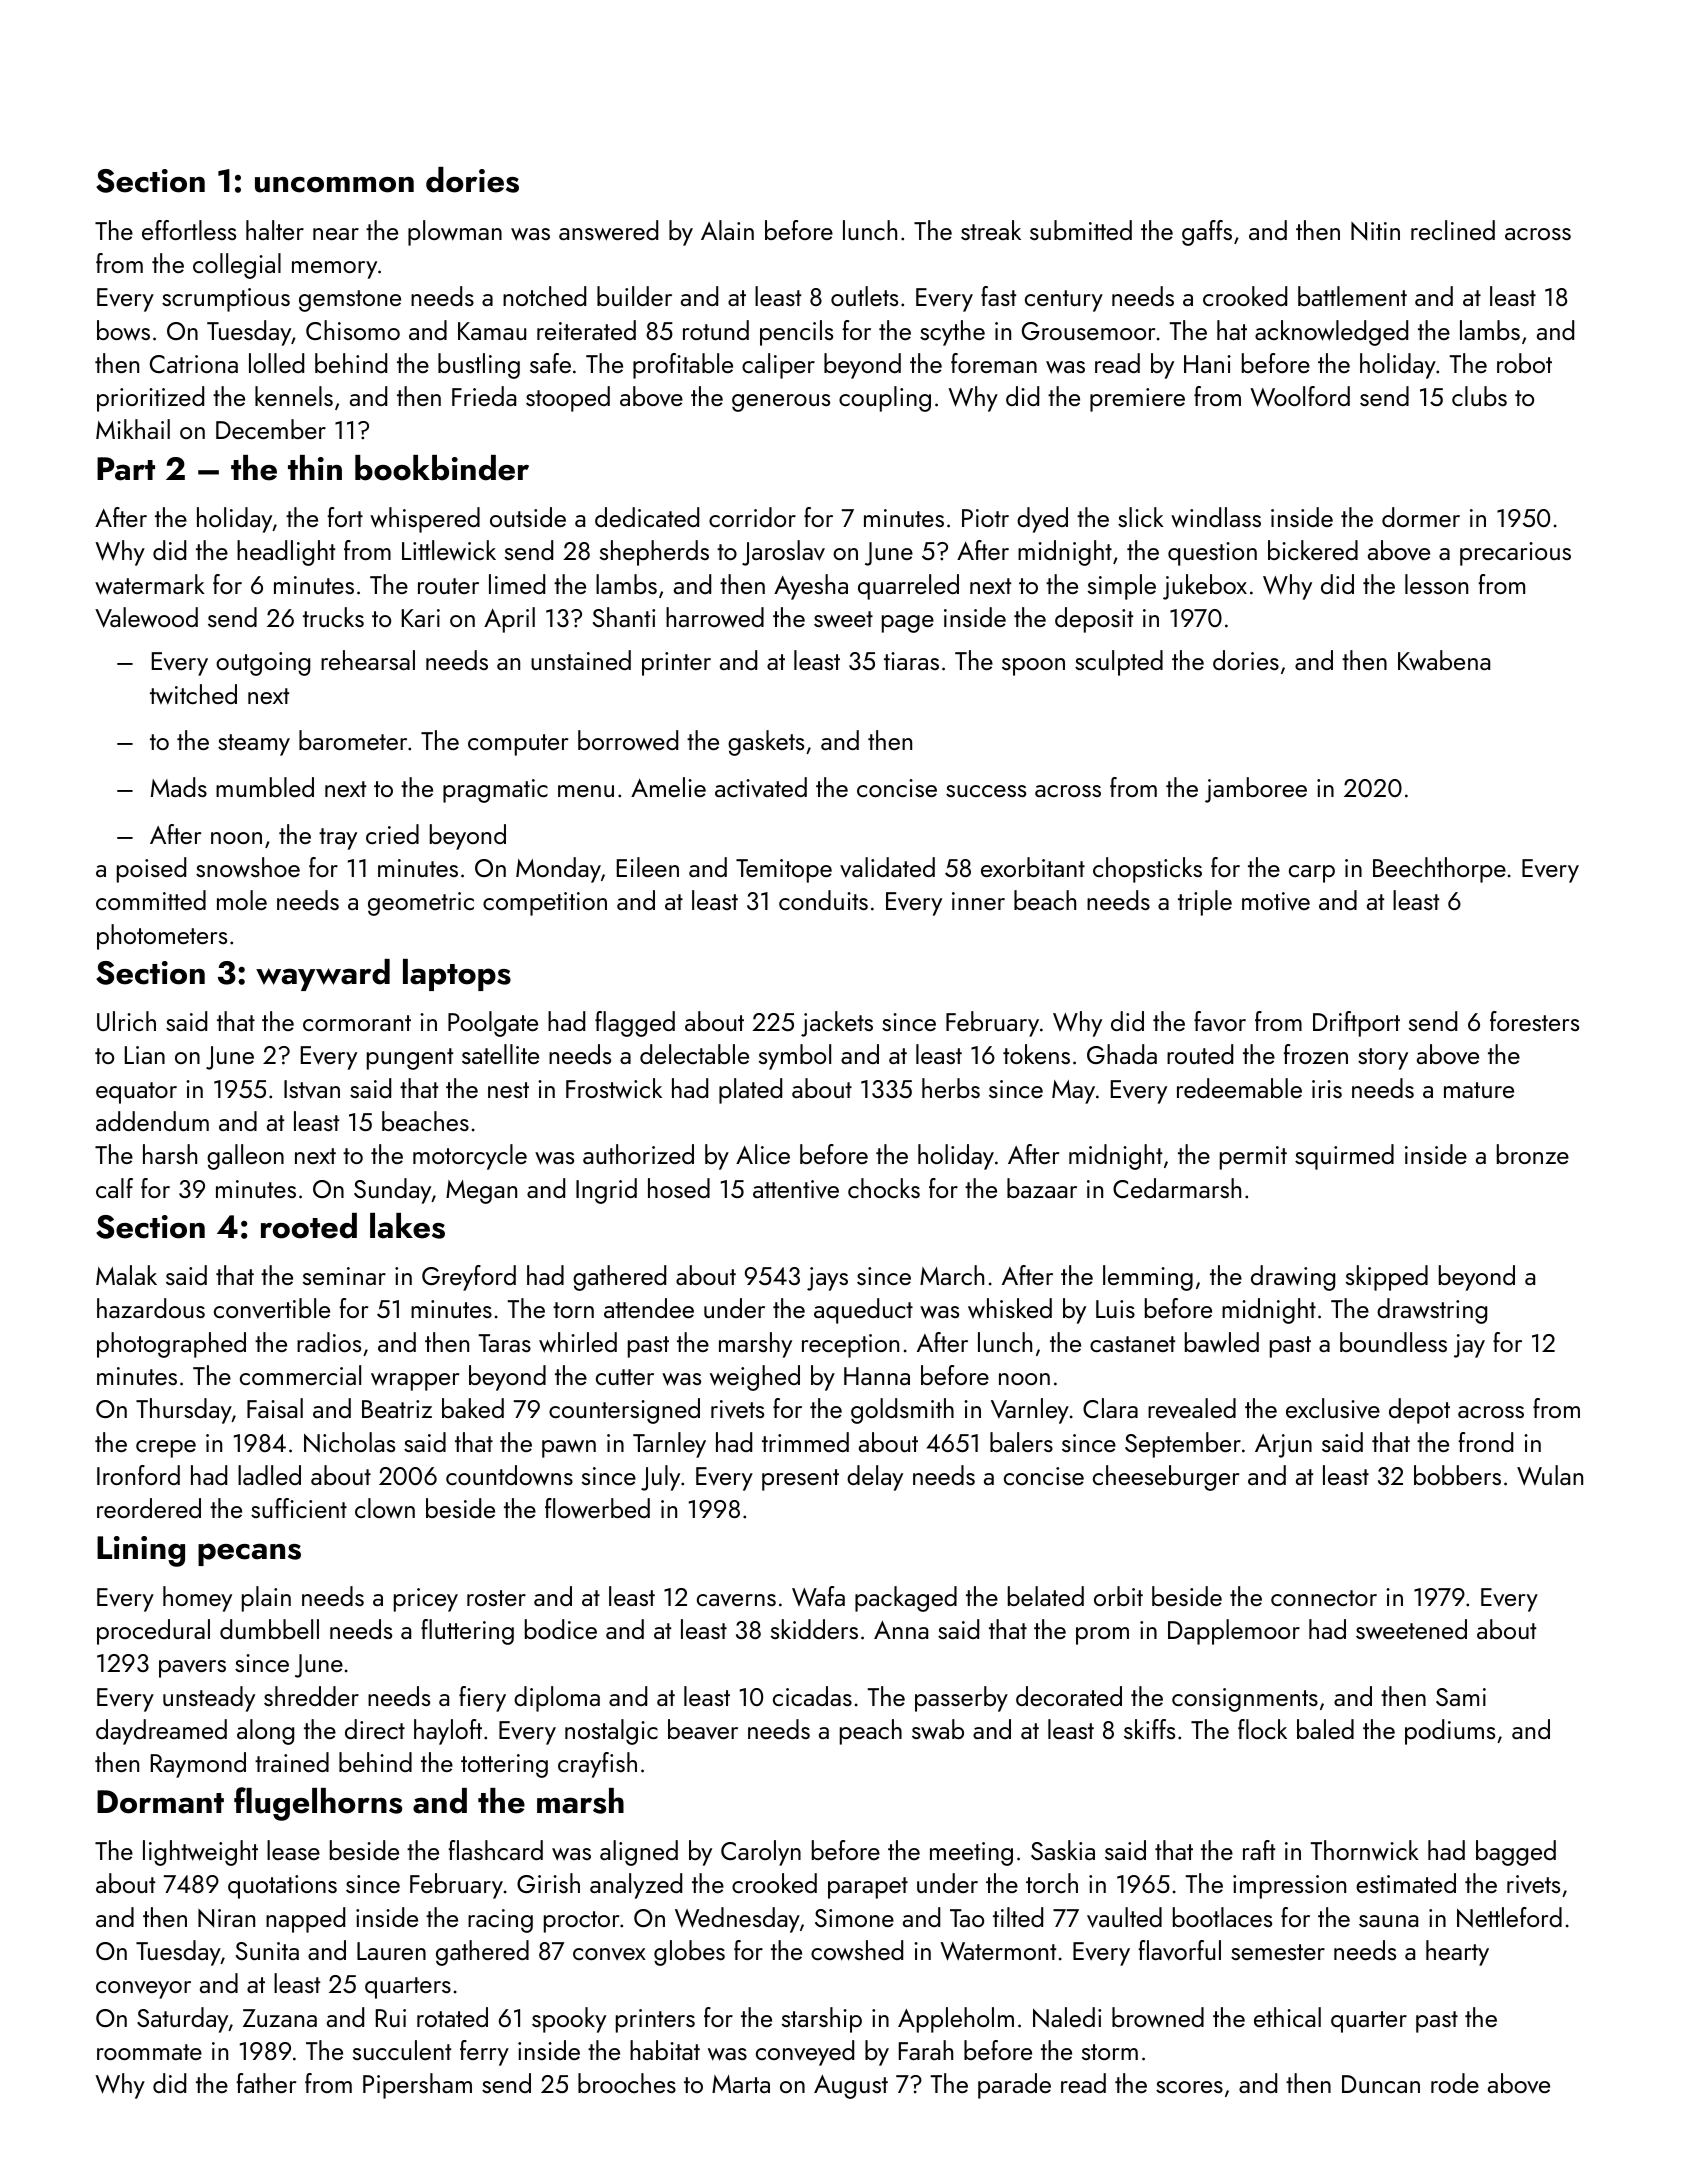  What do you see at coordinates (126, 1275) in the image?
I see `Malak` at bounding box center [126, 1275].
